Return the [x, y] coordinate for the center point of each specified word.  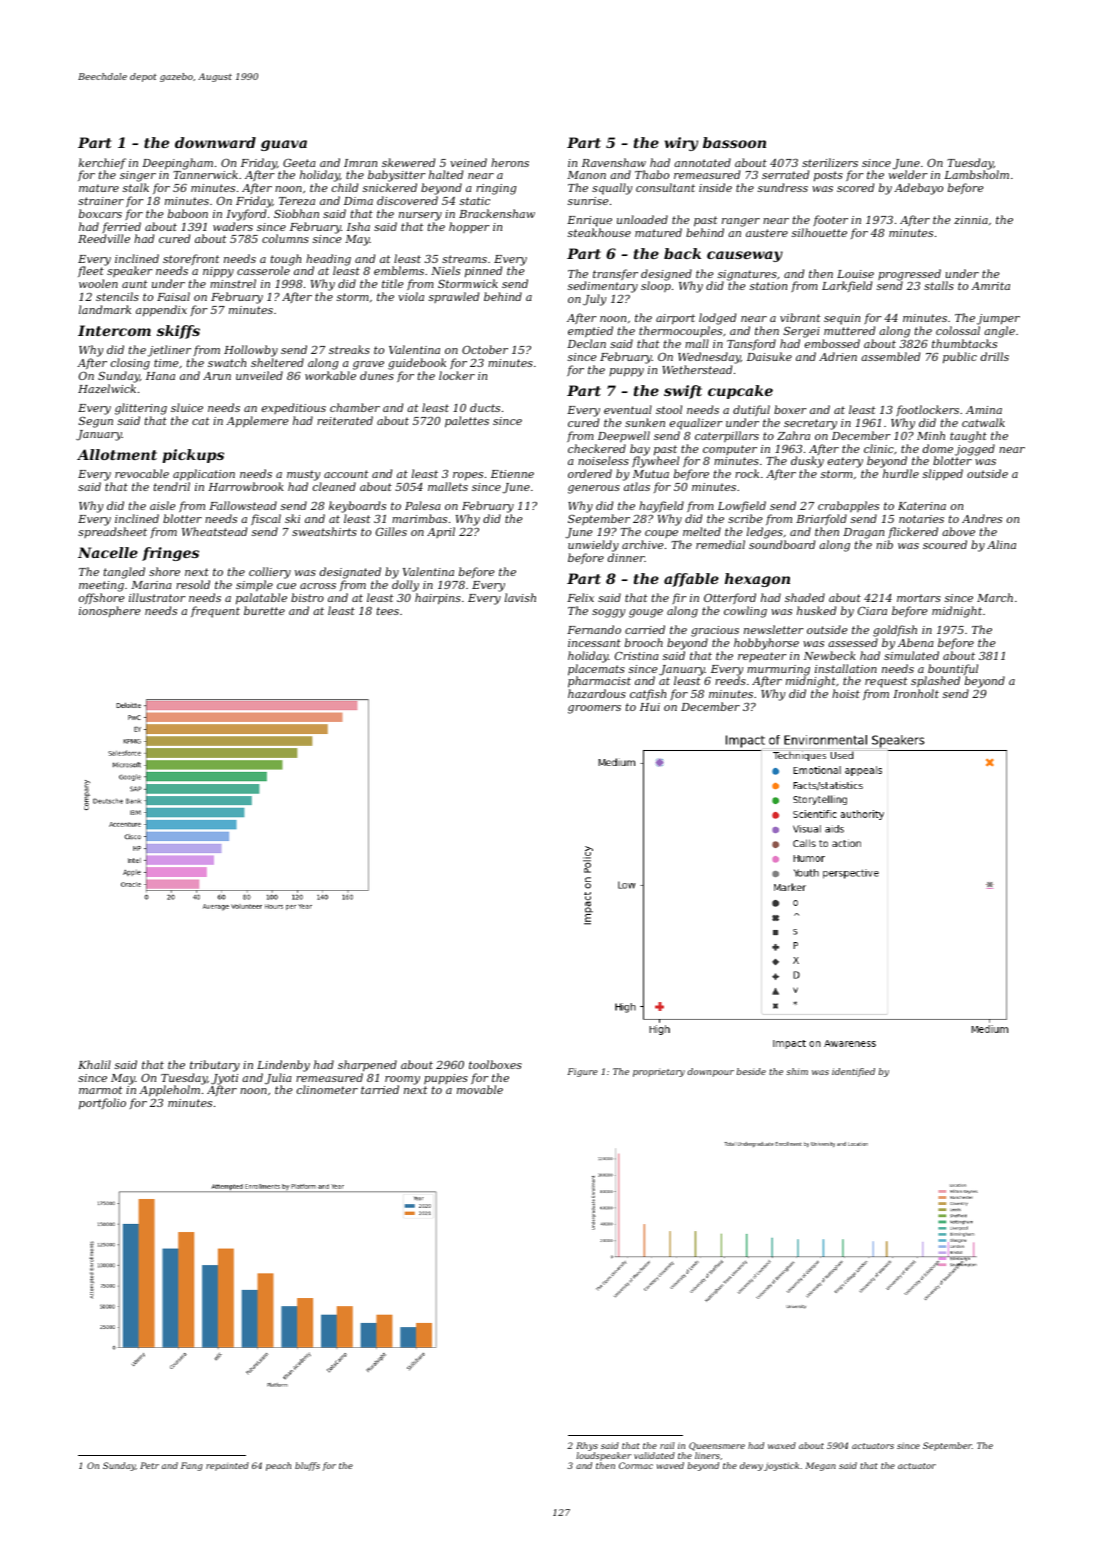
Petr [149, 1465]
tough [286, 260]
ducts [485, 407]
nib [884, 544]
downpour [710, 1072]
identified [853, 1072]
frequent [215, 612]
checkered [597, 448]
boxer [790, 409]
